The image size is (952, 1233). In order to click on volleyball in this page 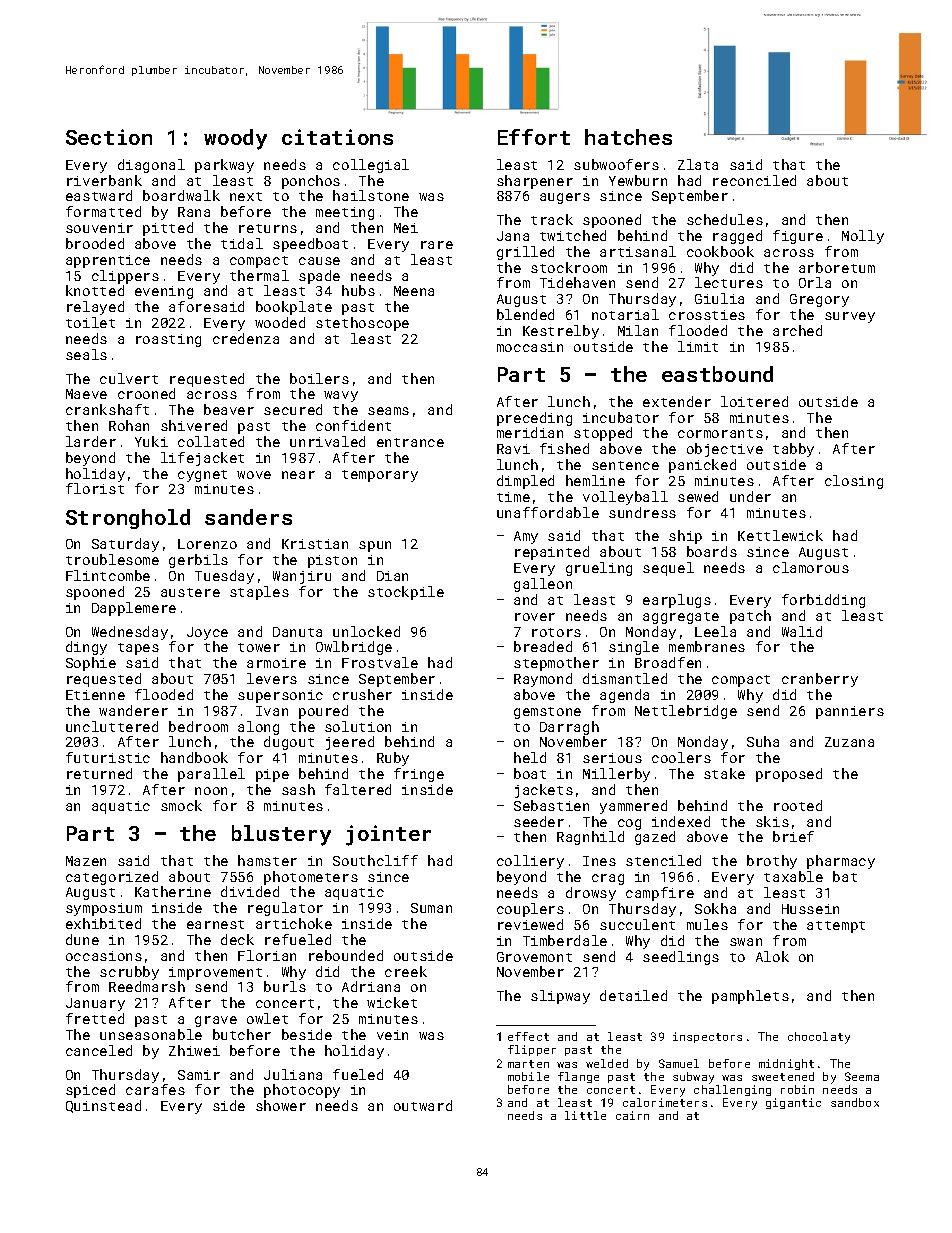, I will do `click(625, 498)`.
